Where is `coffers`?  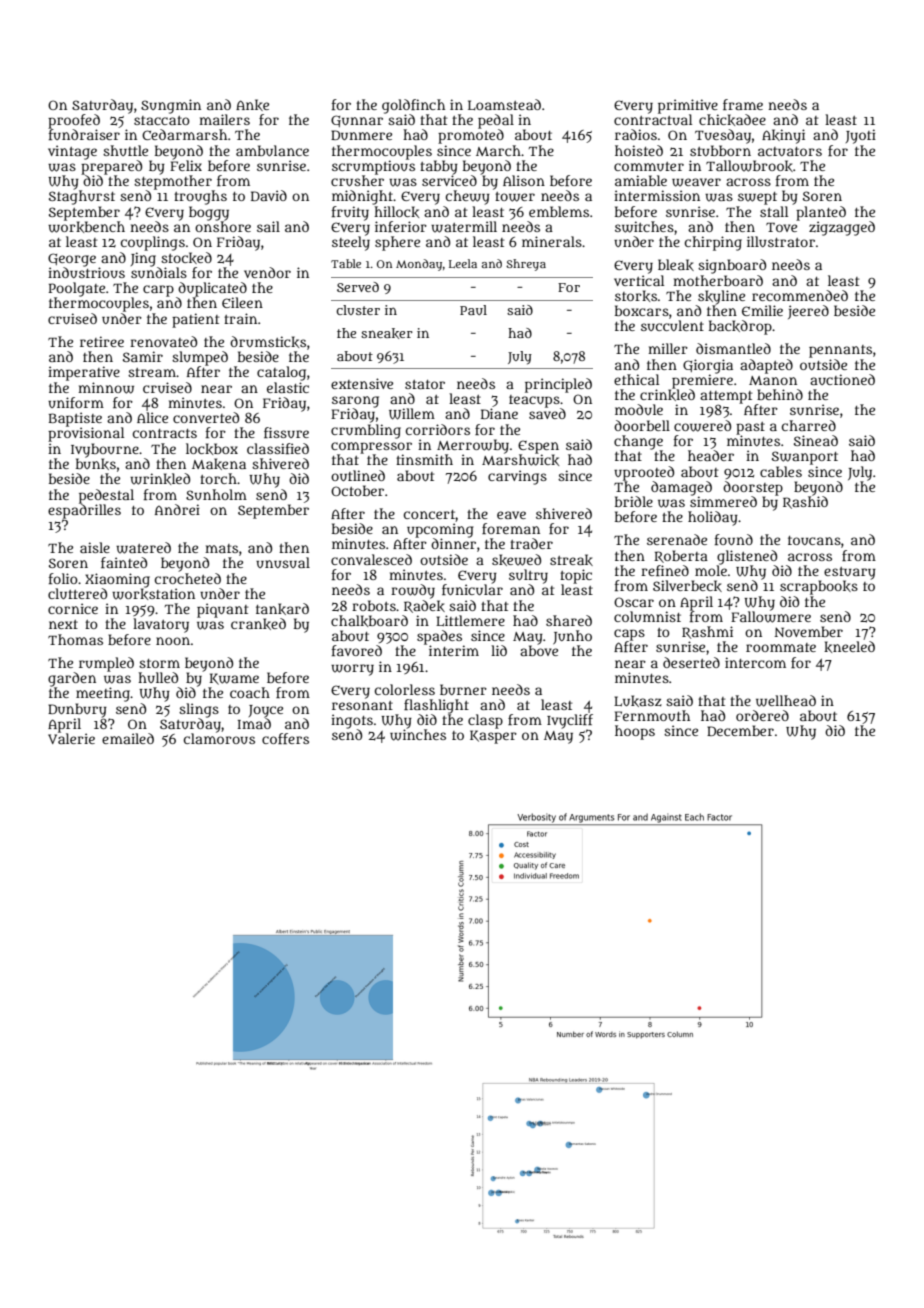
coffers is located at coordinates (285, 738).
